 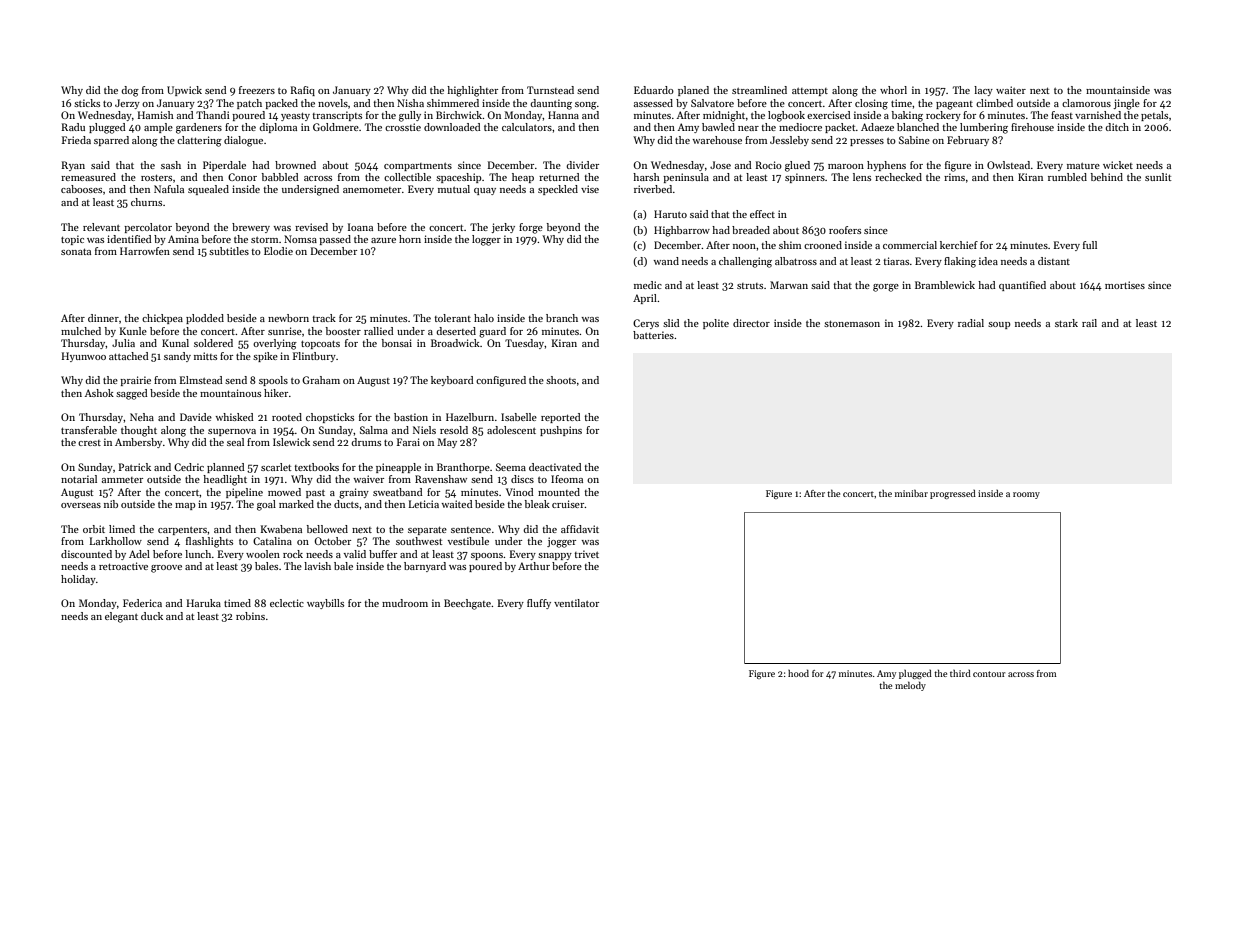 What do you see at coordinates (750, 286) in the image?
I see `struts` at bounding box center [750, 286].
